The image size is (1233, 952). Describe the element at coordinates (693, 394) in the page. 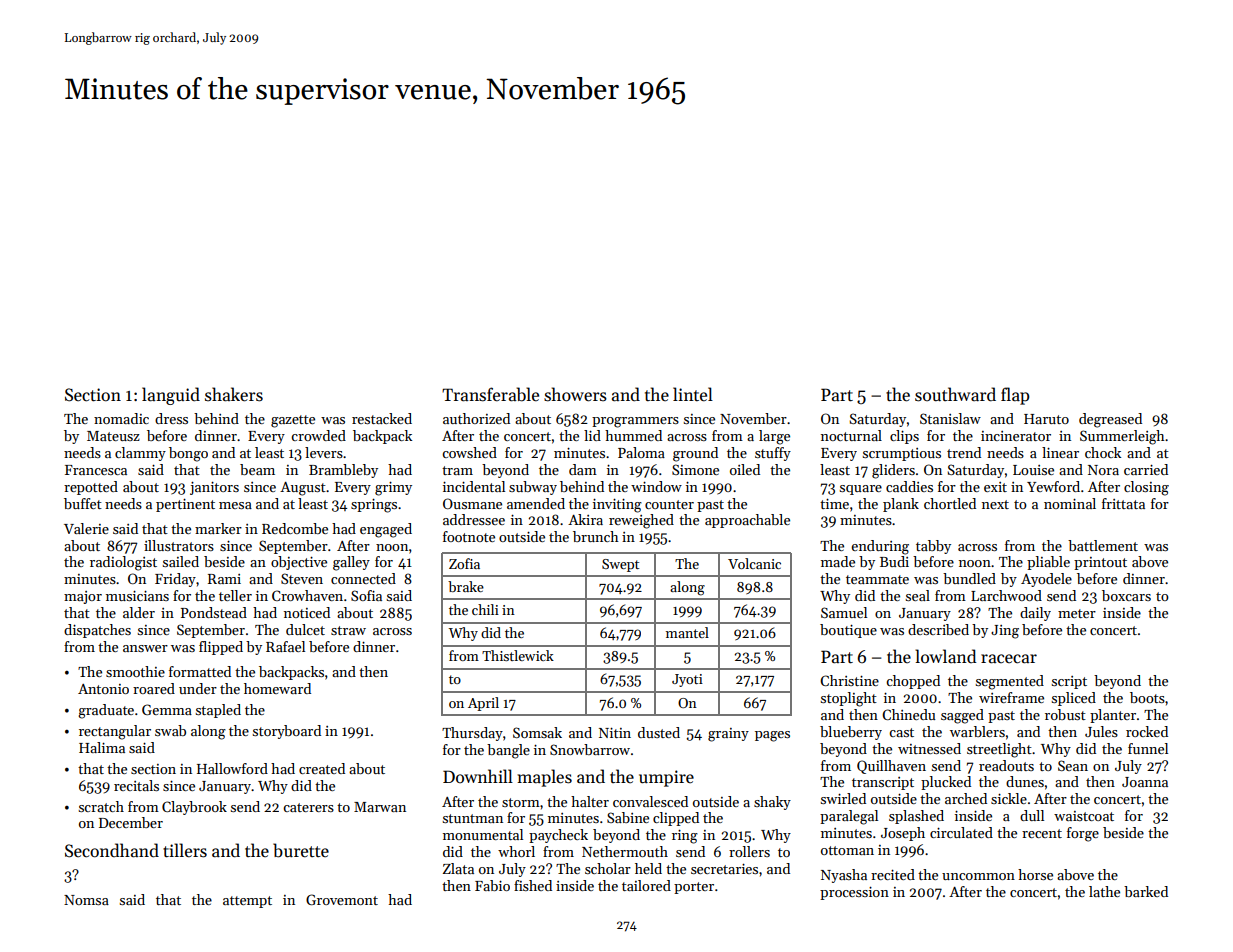

I see `lintel` at that location.
